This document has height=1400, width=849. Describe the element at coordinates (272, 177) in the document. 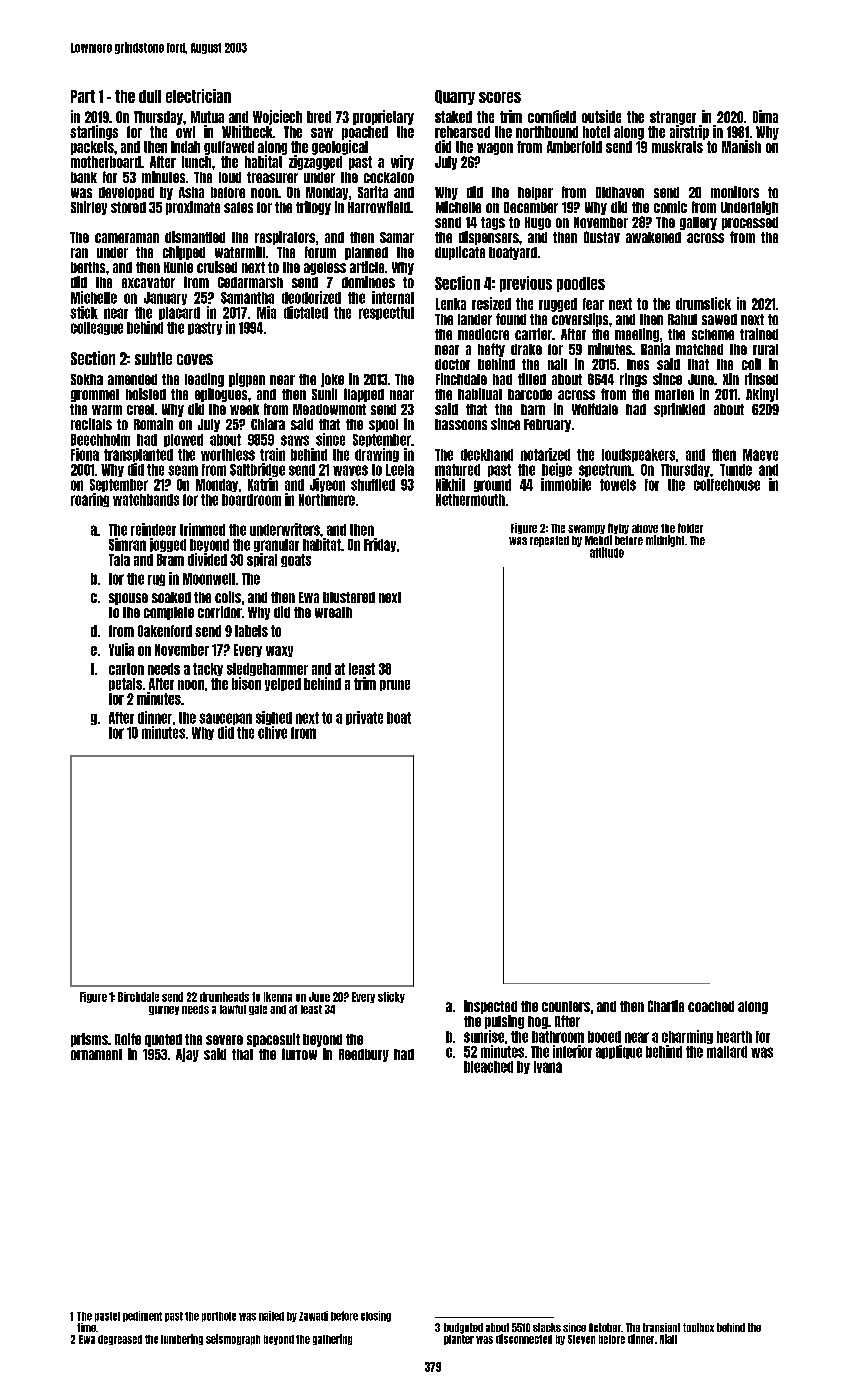

I see `treasurer` at that location.
